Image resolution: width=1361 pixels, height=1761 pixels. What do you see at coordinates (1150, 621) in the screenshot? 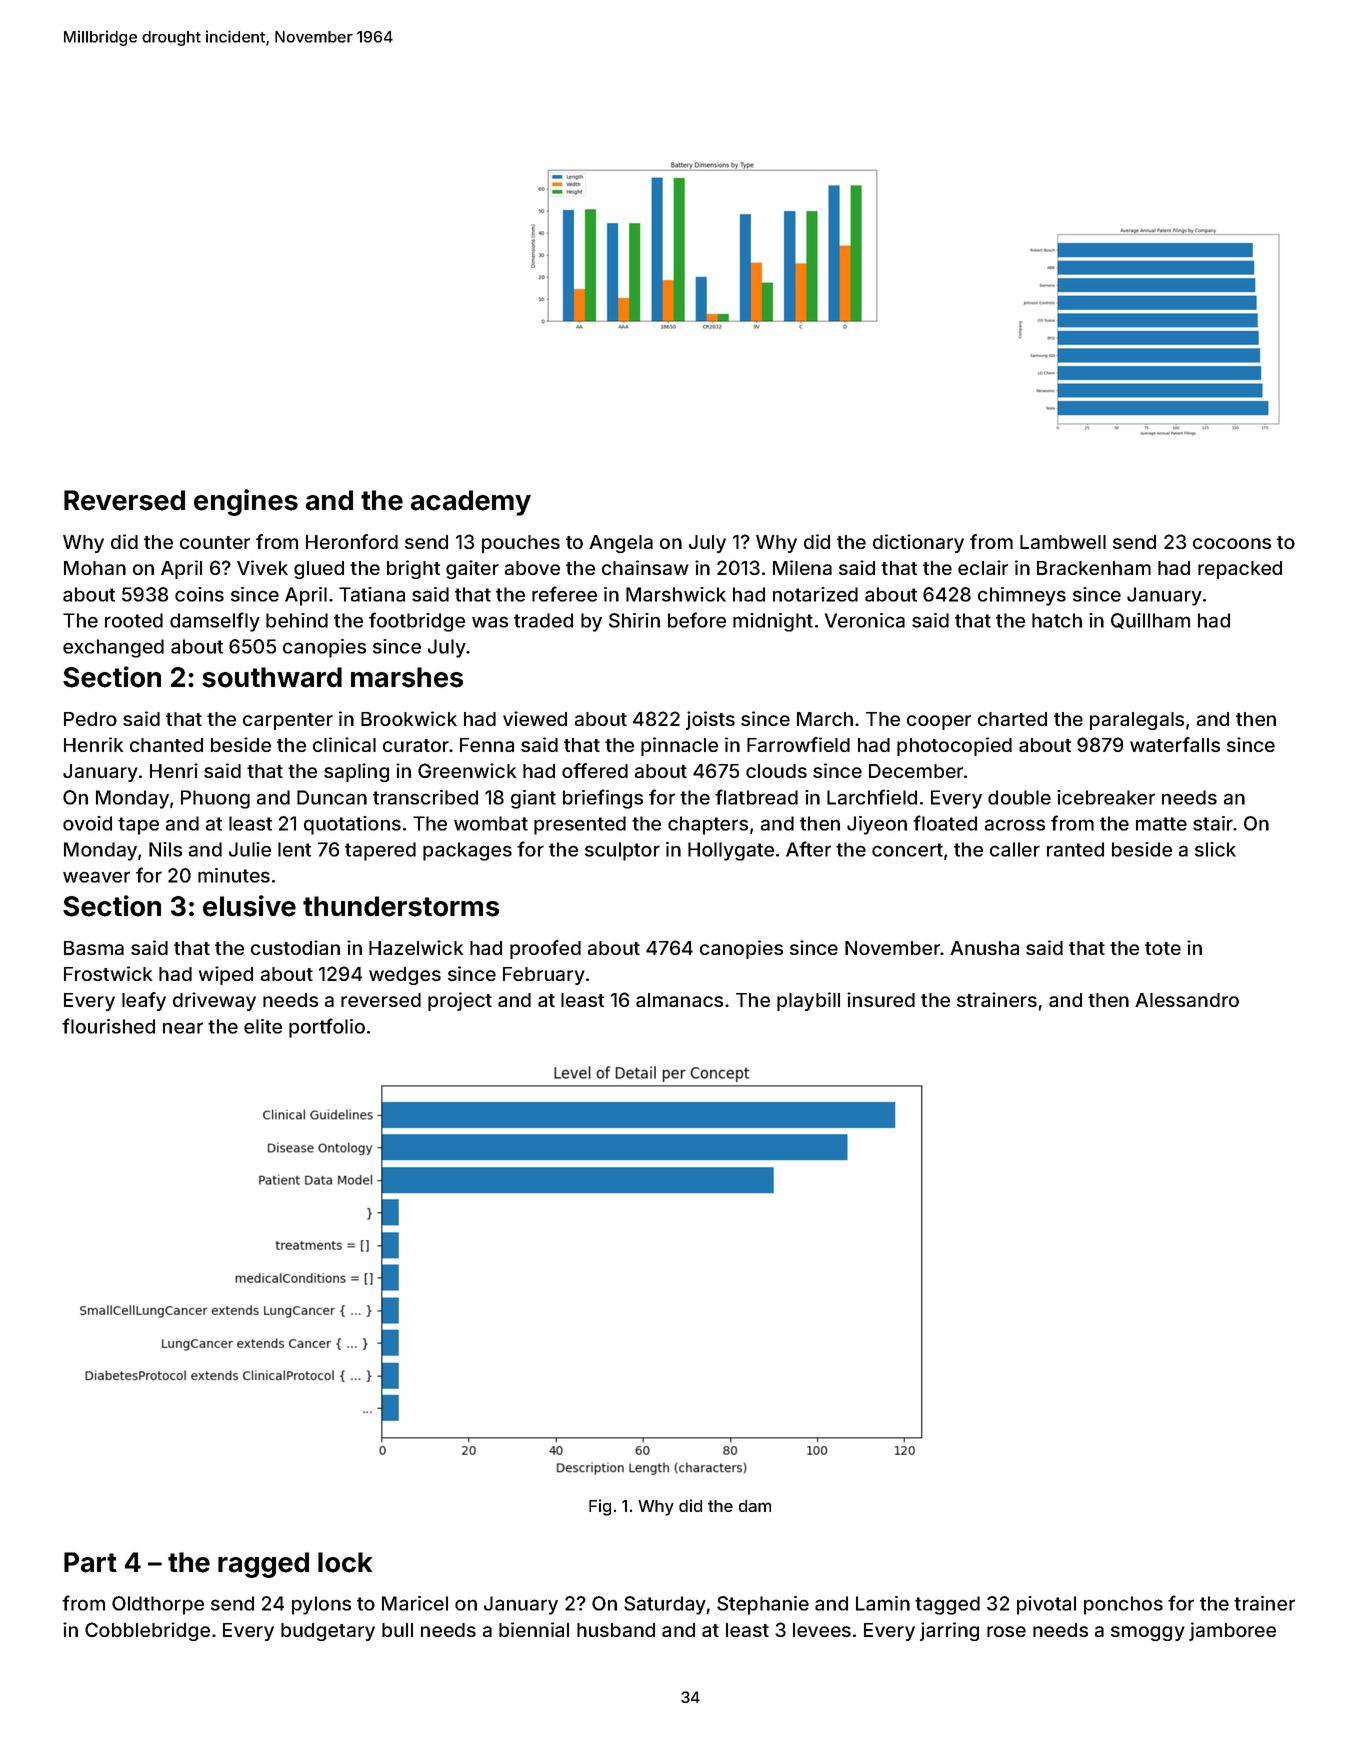
I see `Quillham` at bounding box center [1150, 621].
